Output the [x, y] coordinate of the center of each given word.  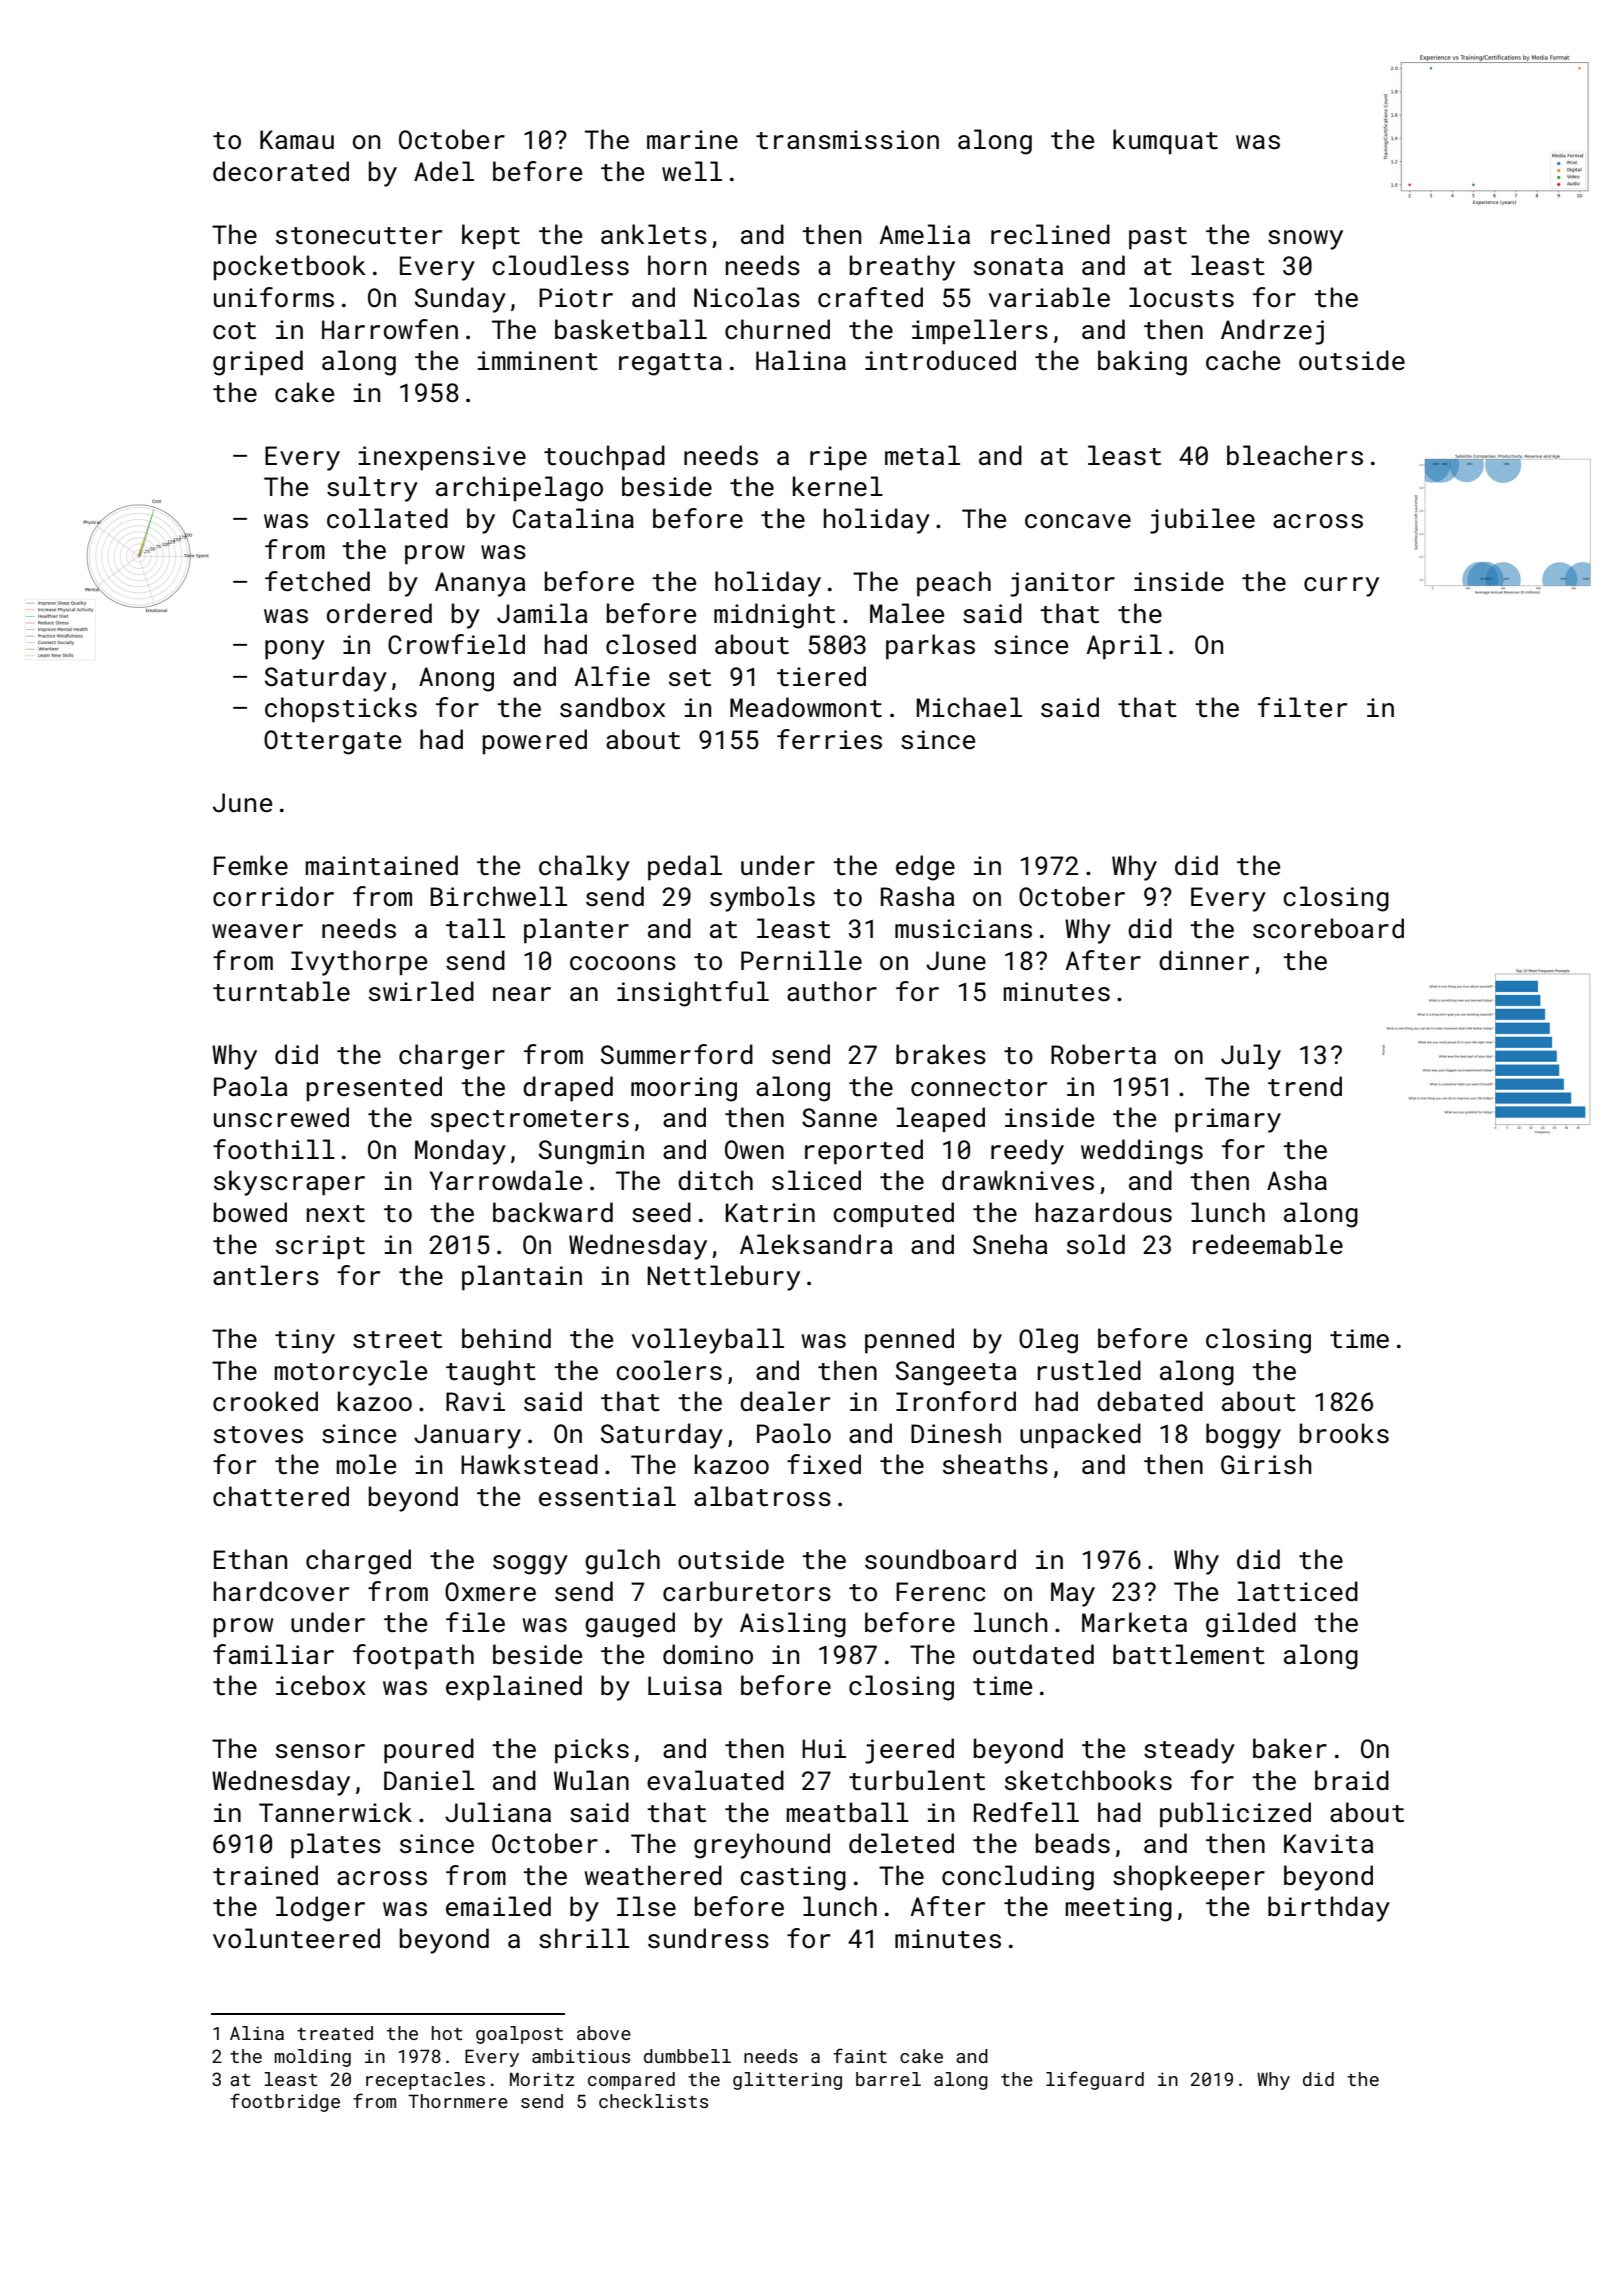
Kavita [1329, 1844]
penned [909, 1341]
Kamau [297, 139]
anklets [654, 234]
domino [708, 1654]
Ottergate [332, 742]
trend [1305, 1086]
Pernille [801, 960]
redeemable [1268, 1244]
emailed [498, 1906]
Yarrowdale [506, 1180]
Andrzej [1272, 332]
